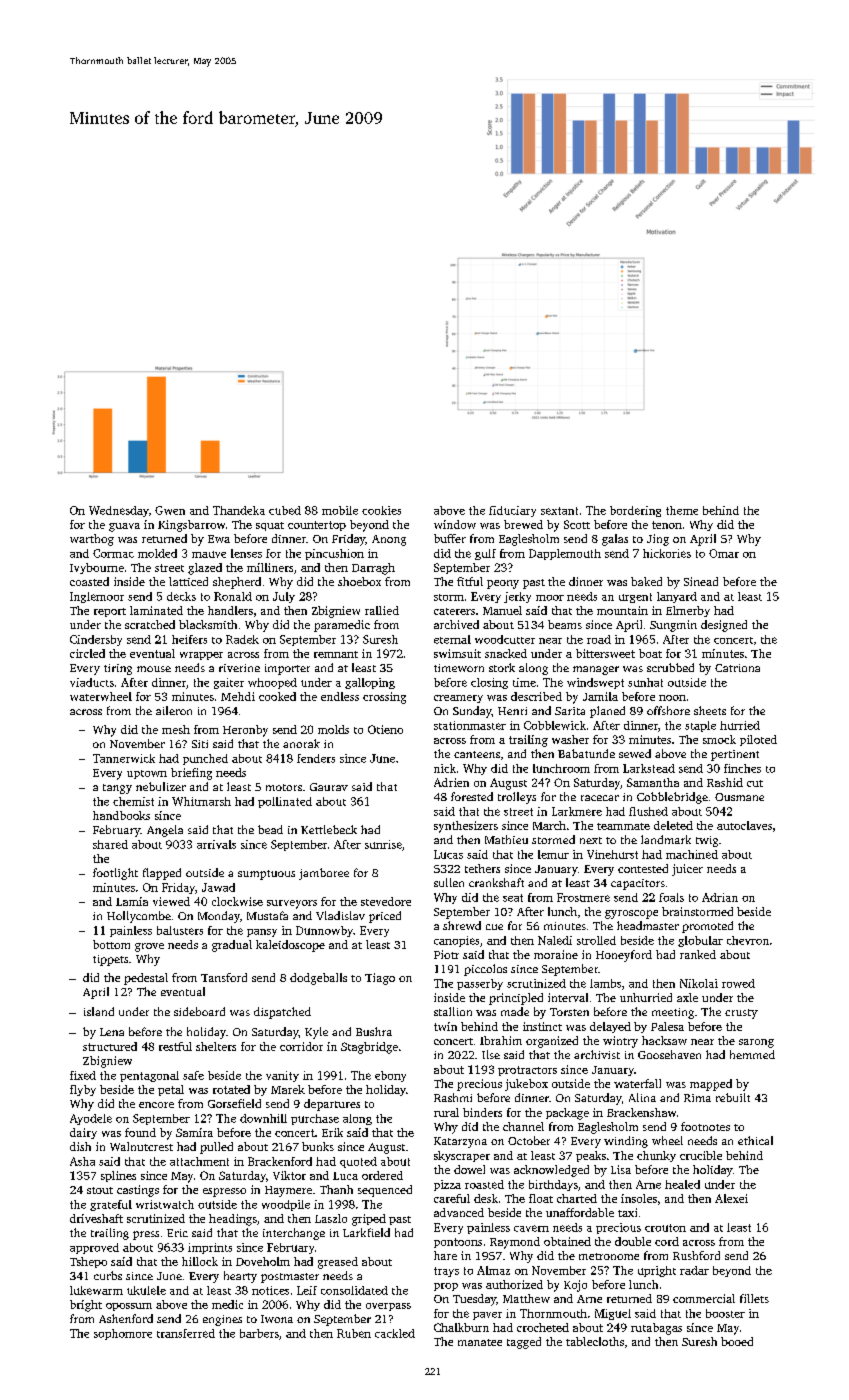  What do you see at coordinates (445, 768) in the screenshot?
I see `nick` at bounding box center [445, 768].
